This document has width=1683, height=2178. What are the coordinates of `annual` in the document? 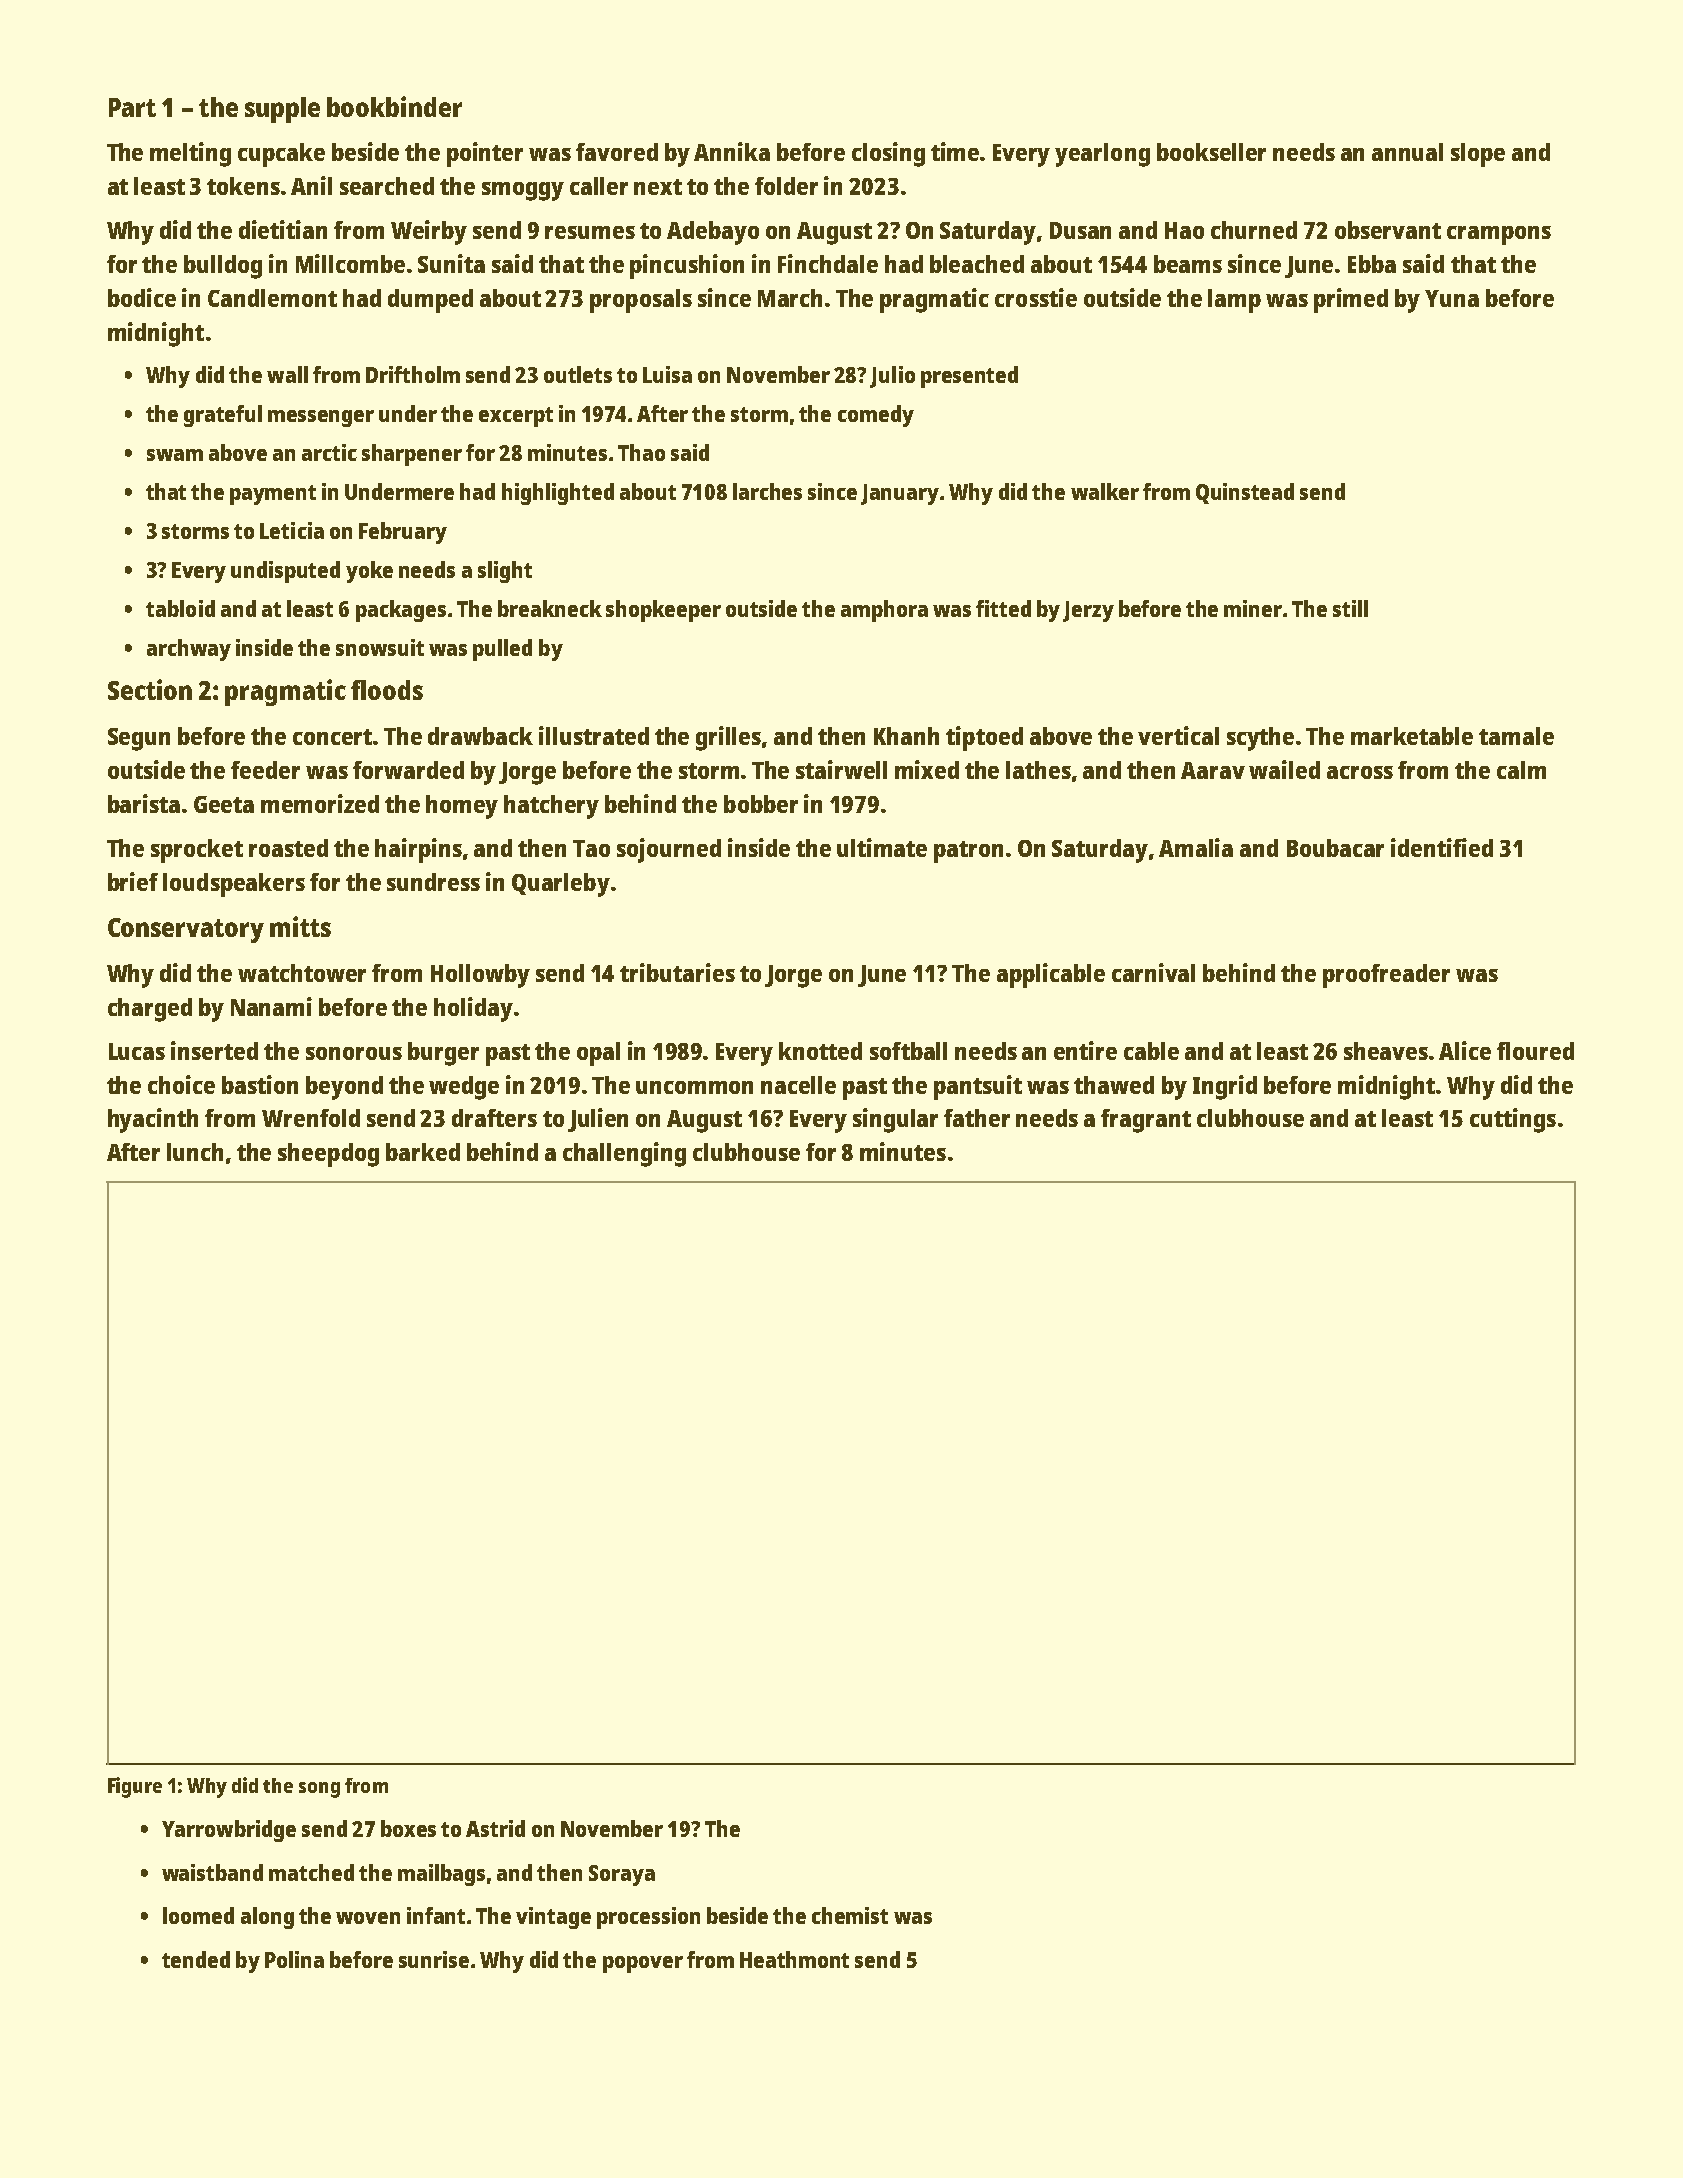 It's located at (1407, 152).
